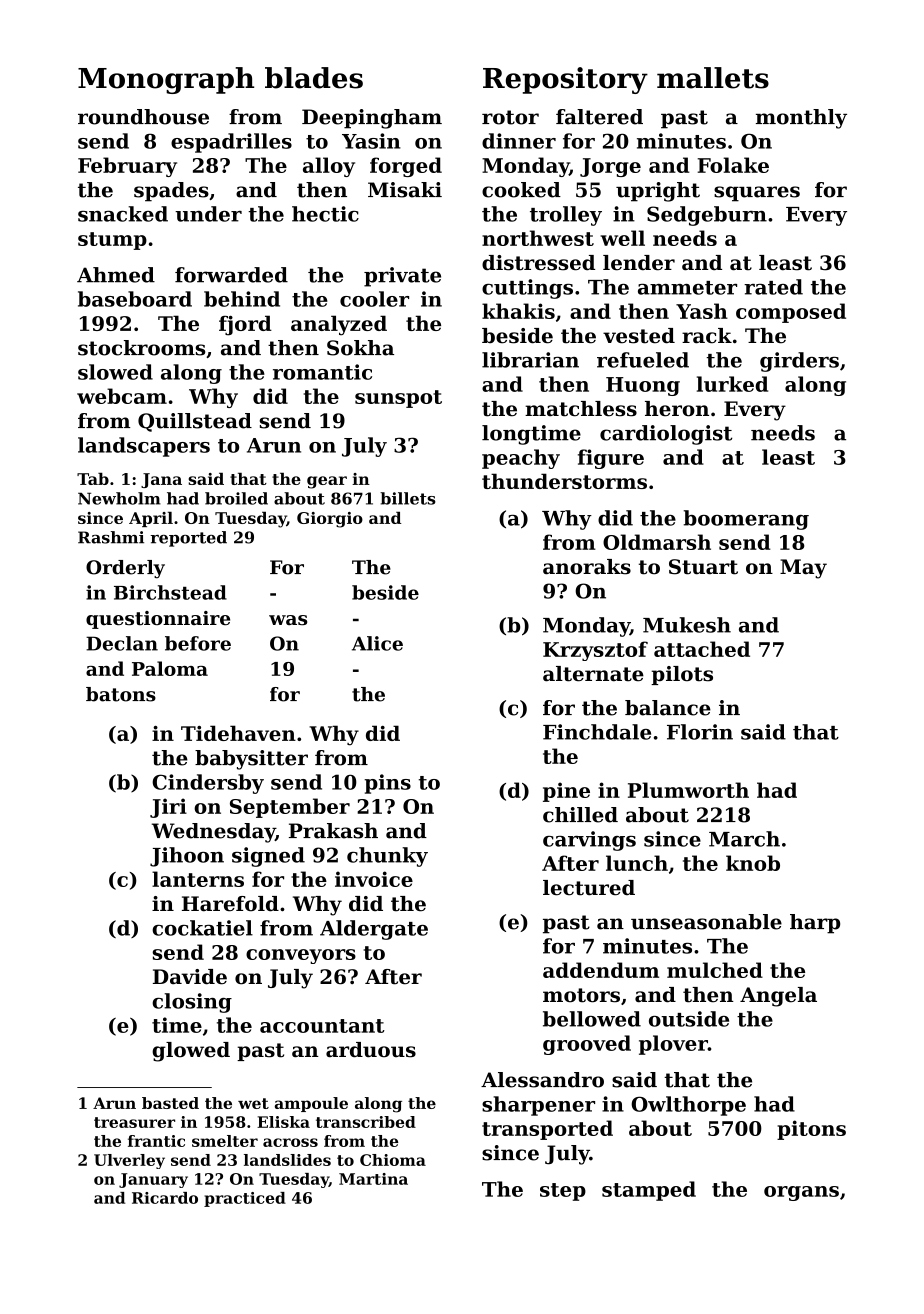  Describe the element at coordinates (746, 520) in the screenshot. I see `boomerang` at that location.
